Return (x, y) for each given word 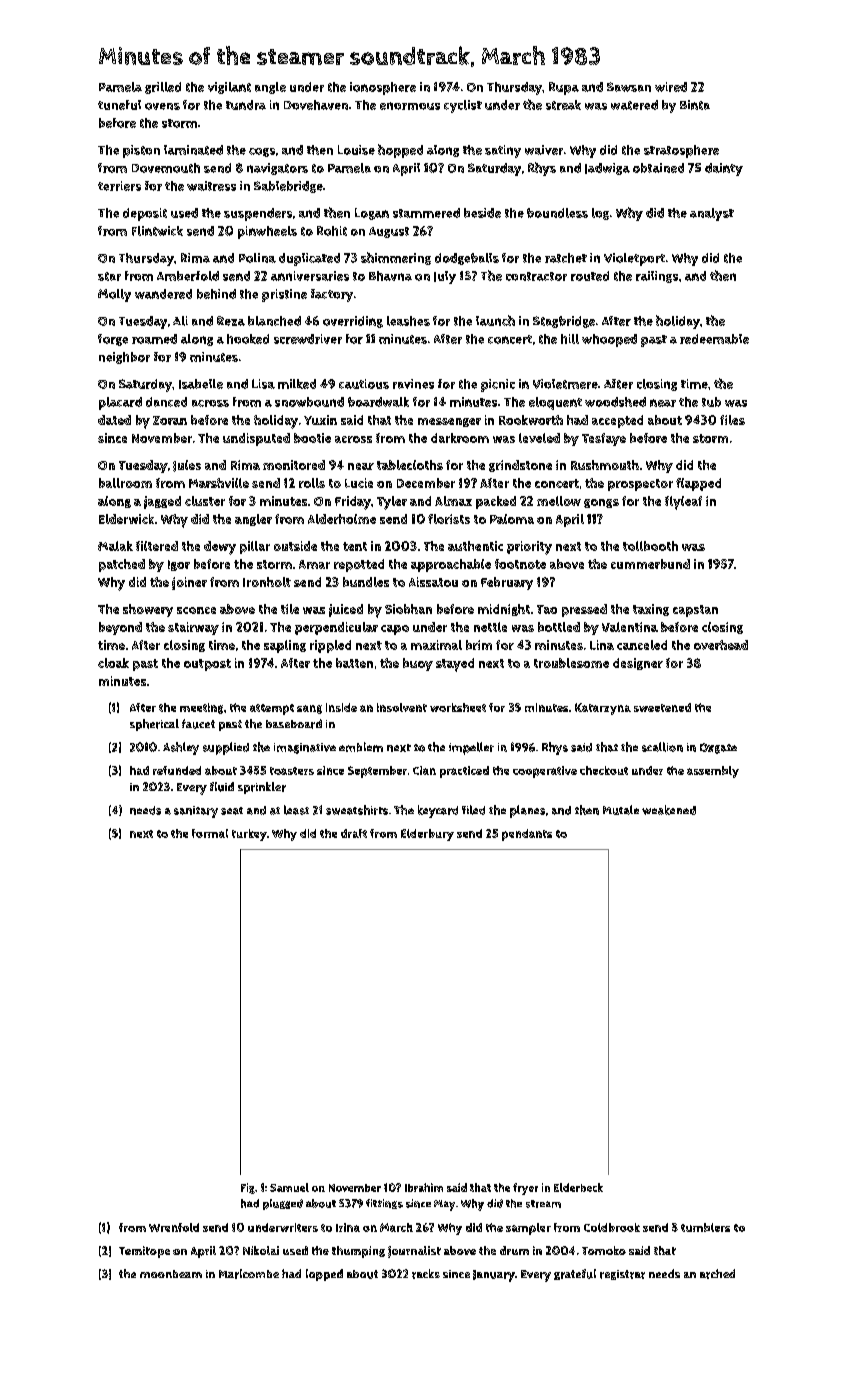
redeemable (714, 339)
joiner (189, 583)
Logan (372, 214)
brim (479, 645)
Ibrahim (424, 1187)
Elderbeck (578, 1187)
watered (634, 105)
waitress (211, 186)
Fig (248, 1188)
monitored (294, 465)
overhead (721, 645)
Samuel (289, 1187)
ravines (413, 384)
